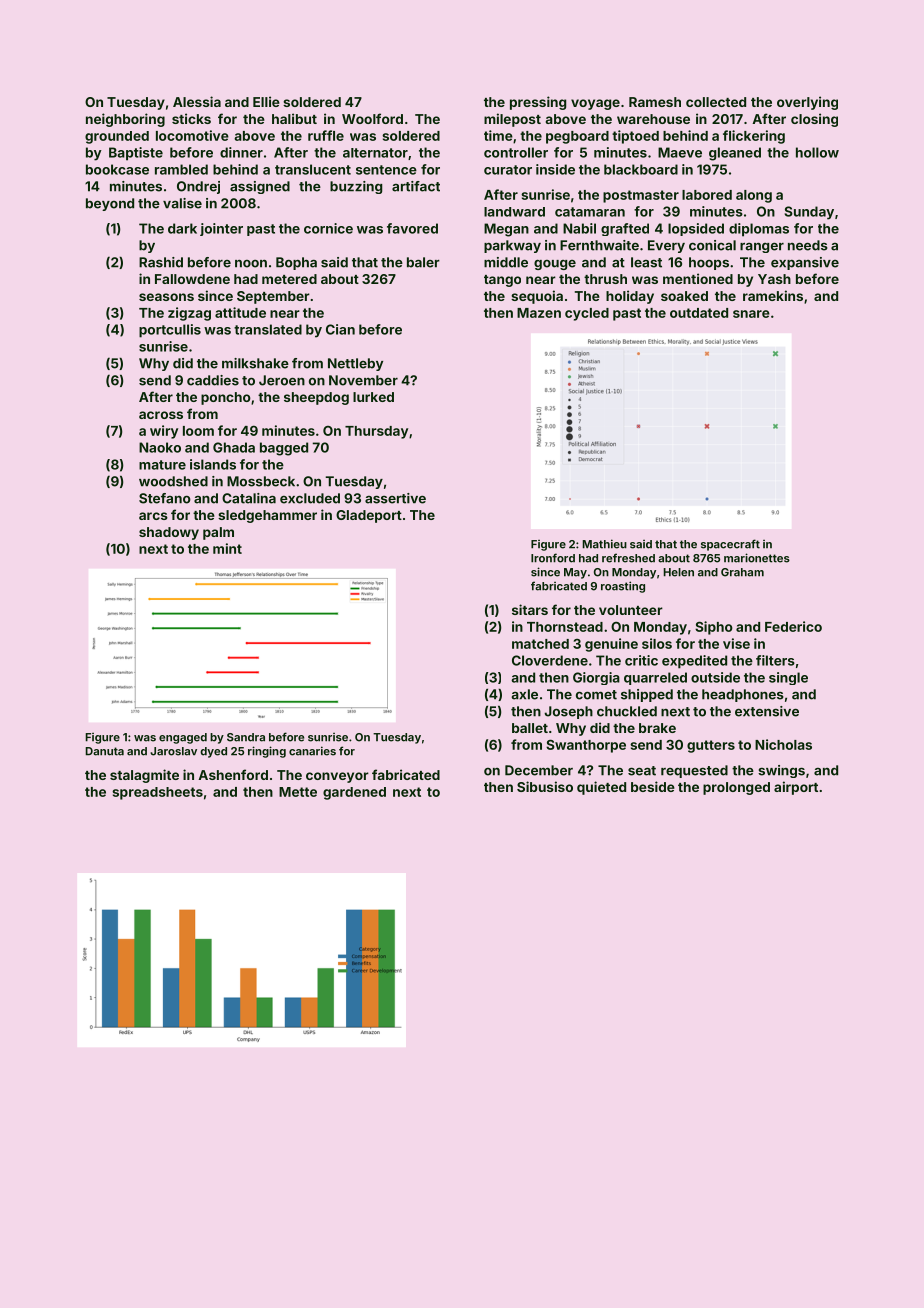 The image size is (924, 1308). Describe the element at coordinates (730, 545) in the page. I see `spacecraft` at that location.
